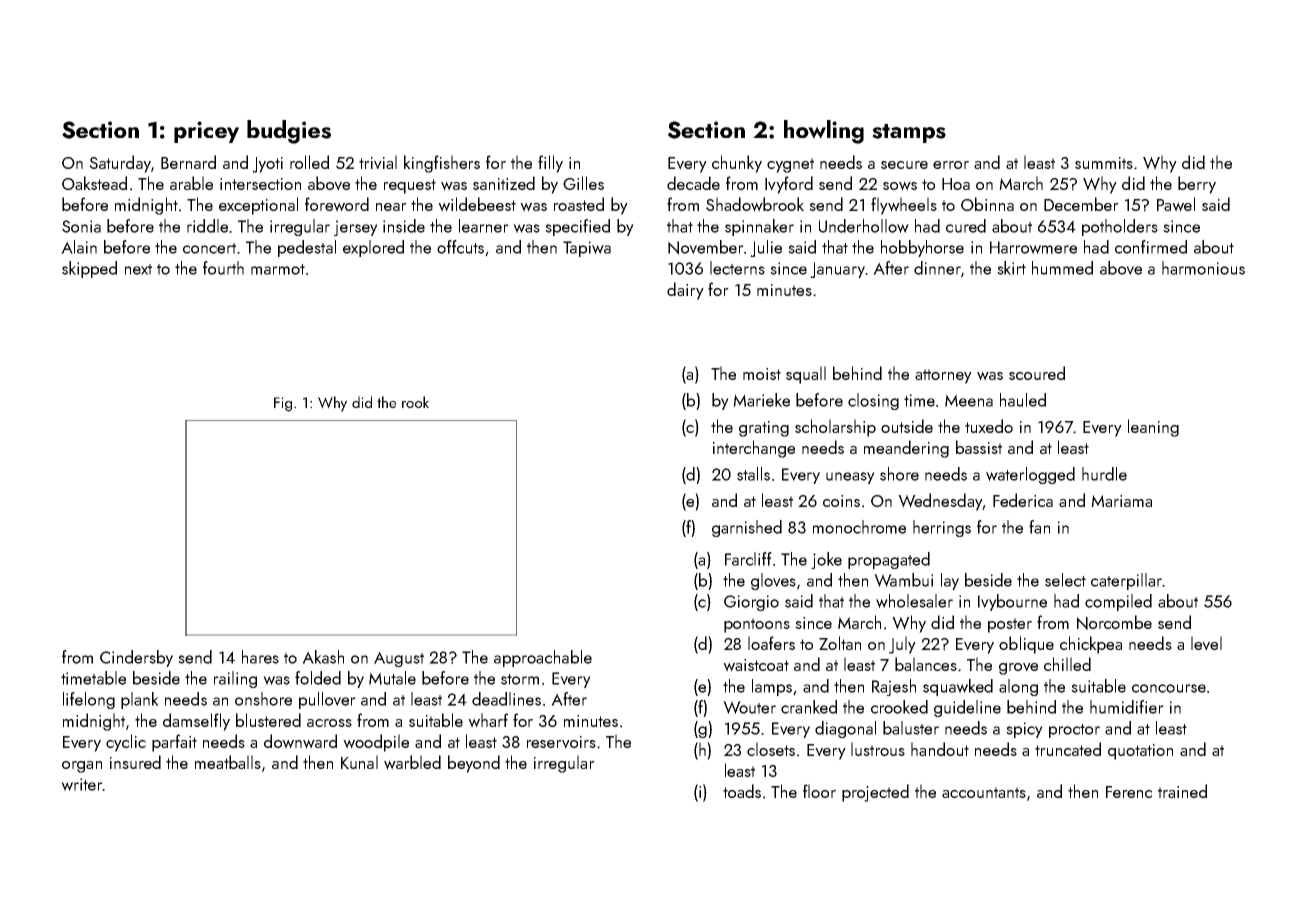 This screenshot has width=1308, height=924. Describe the element at coordinates (984, 792) in the screenshot. I see `accountants` at that location.
